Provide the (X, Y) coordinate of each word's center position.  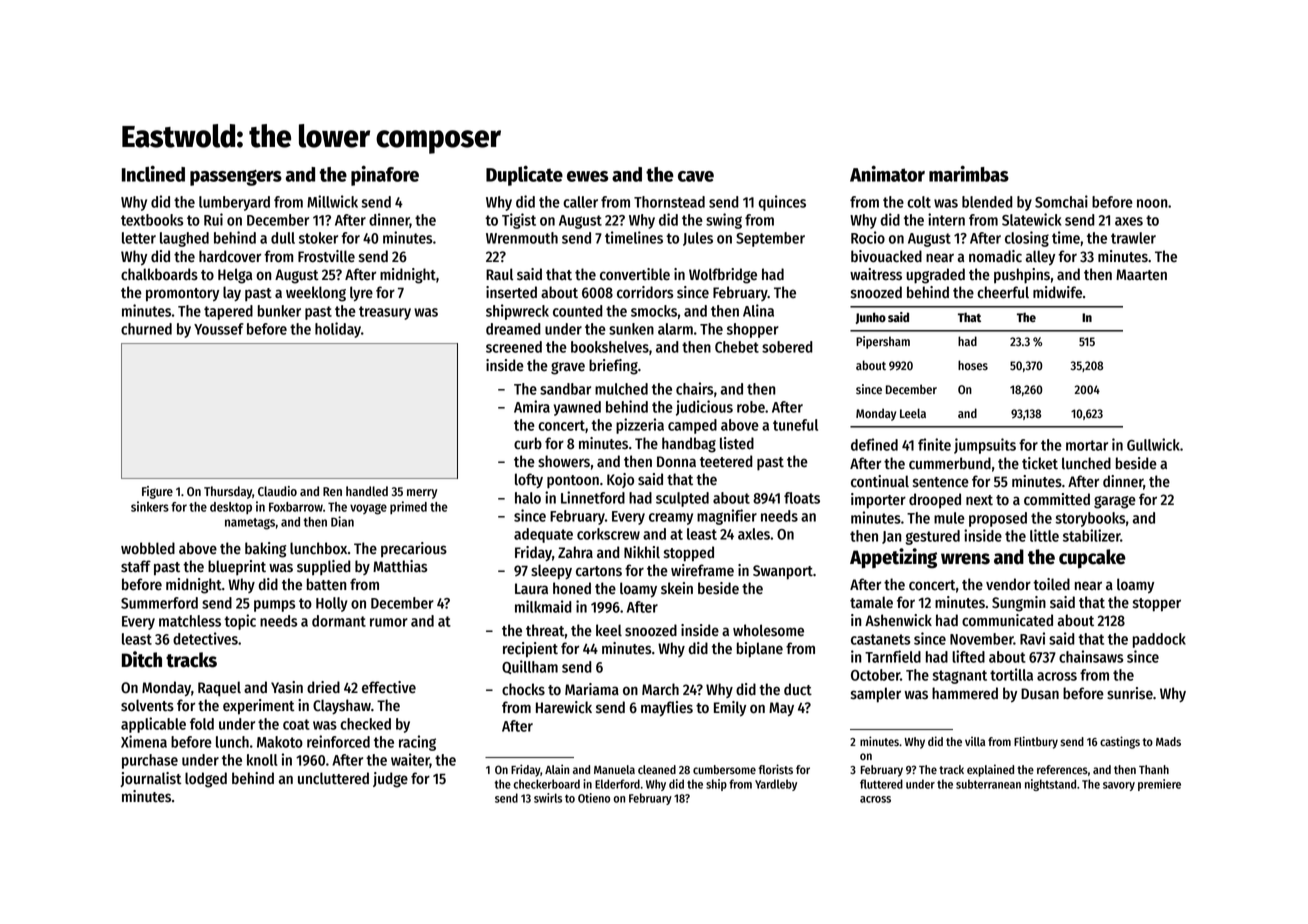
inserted (511, 292)
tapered (228, 312)
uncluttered (333, 778)
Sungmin (1019, 604)
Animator (887, 173)
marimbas (969, 173)
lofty (529, 480)
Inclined (153, 173)
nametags (250, 524)
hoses (973, 365)
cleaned (657, 769)
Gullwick (1153, 444)
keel (609, 630)
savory (1119, 786)
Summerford (159, 603)
